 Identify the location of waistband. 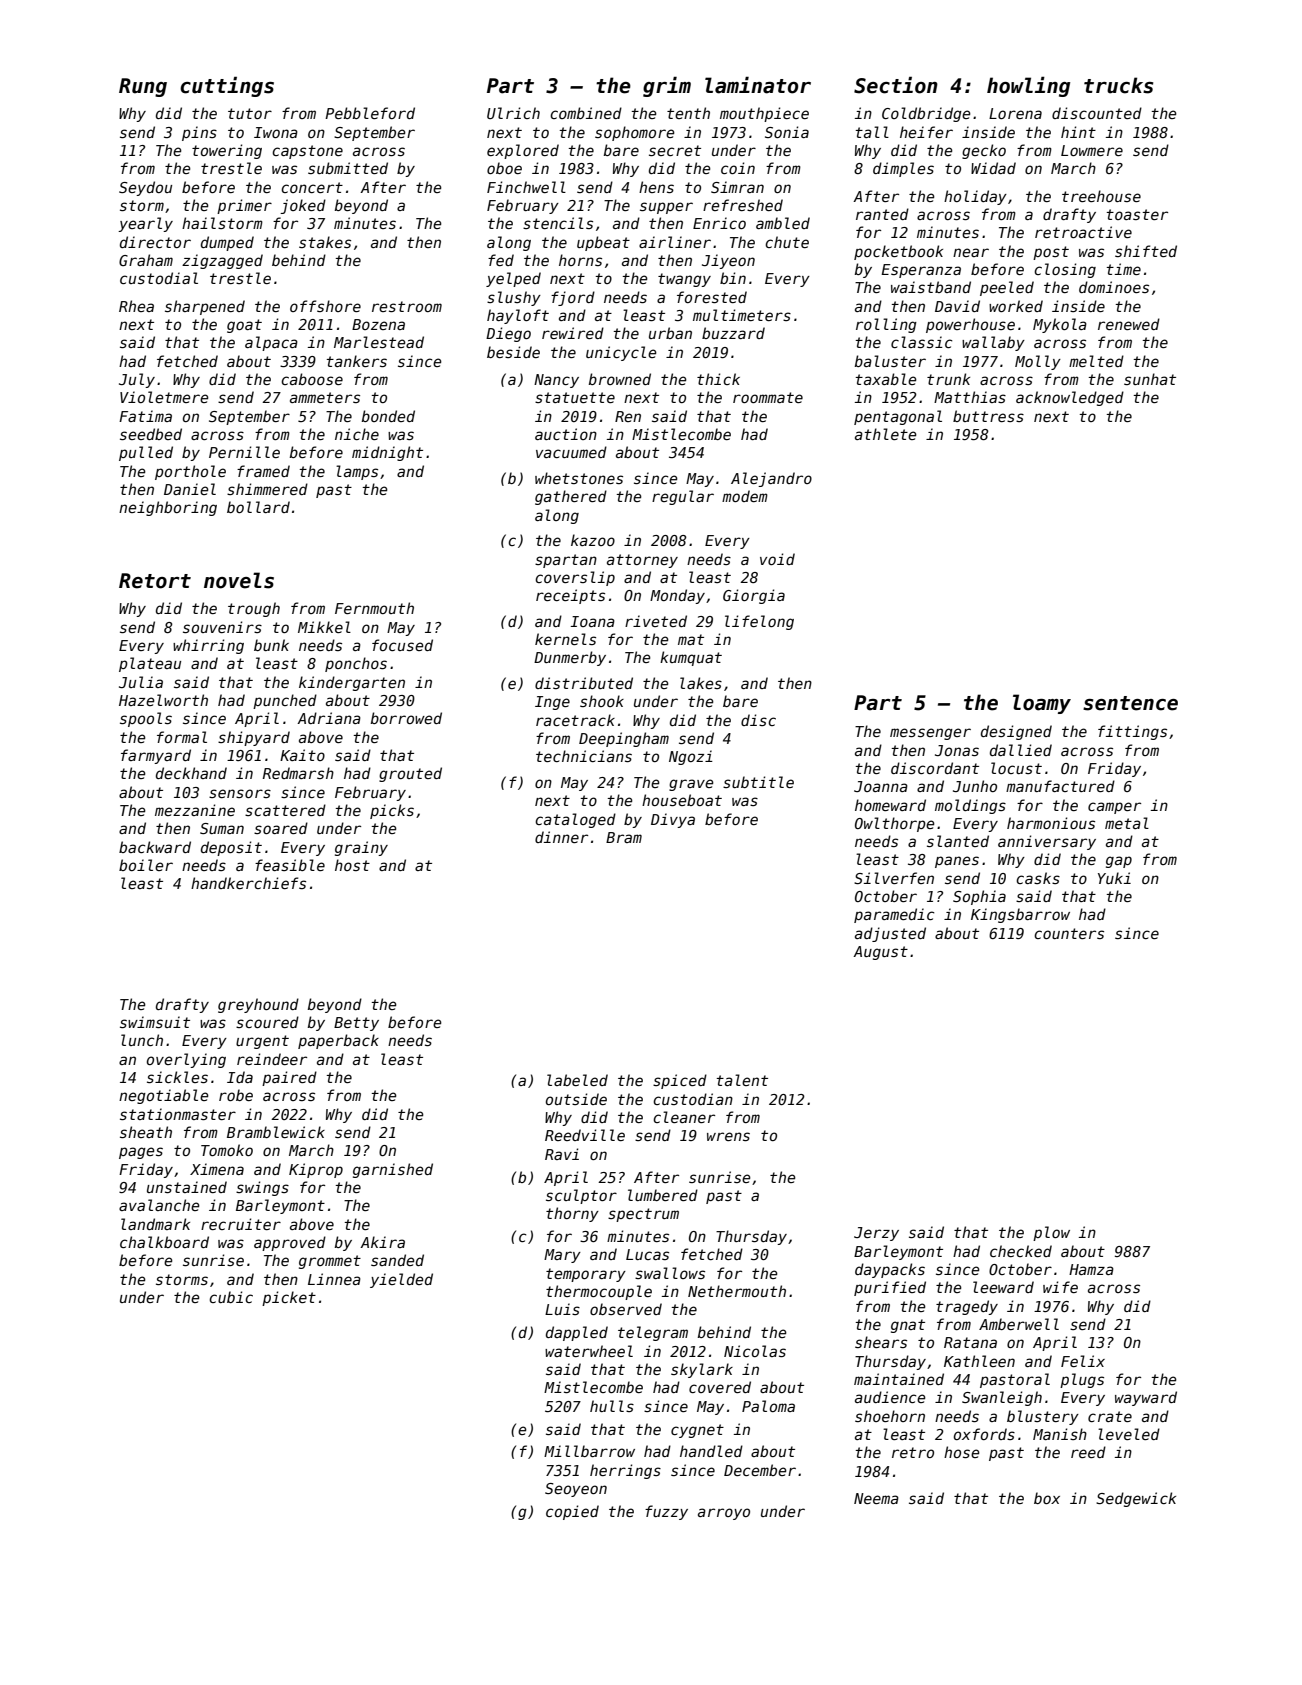
(931, 287).
